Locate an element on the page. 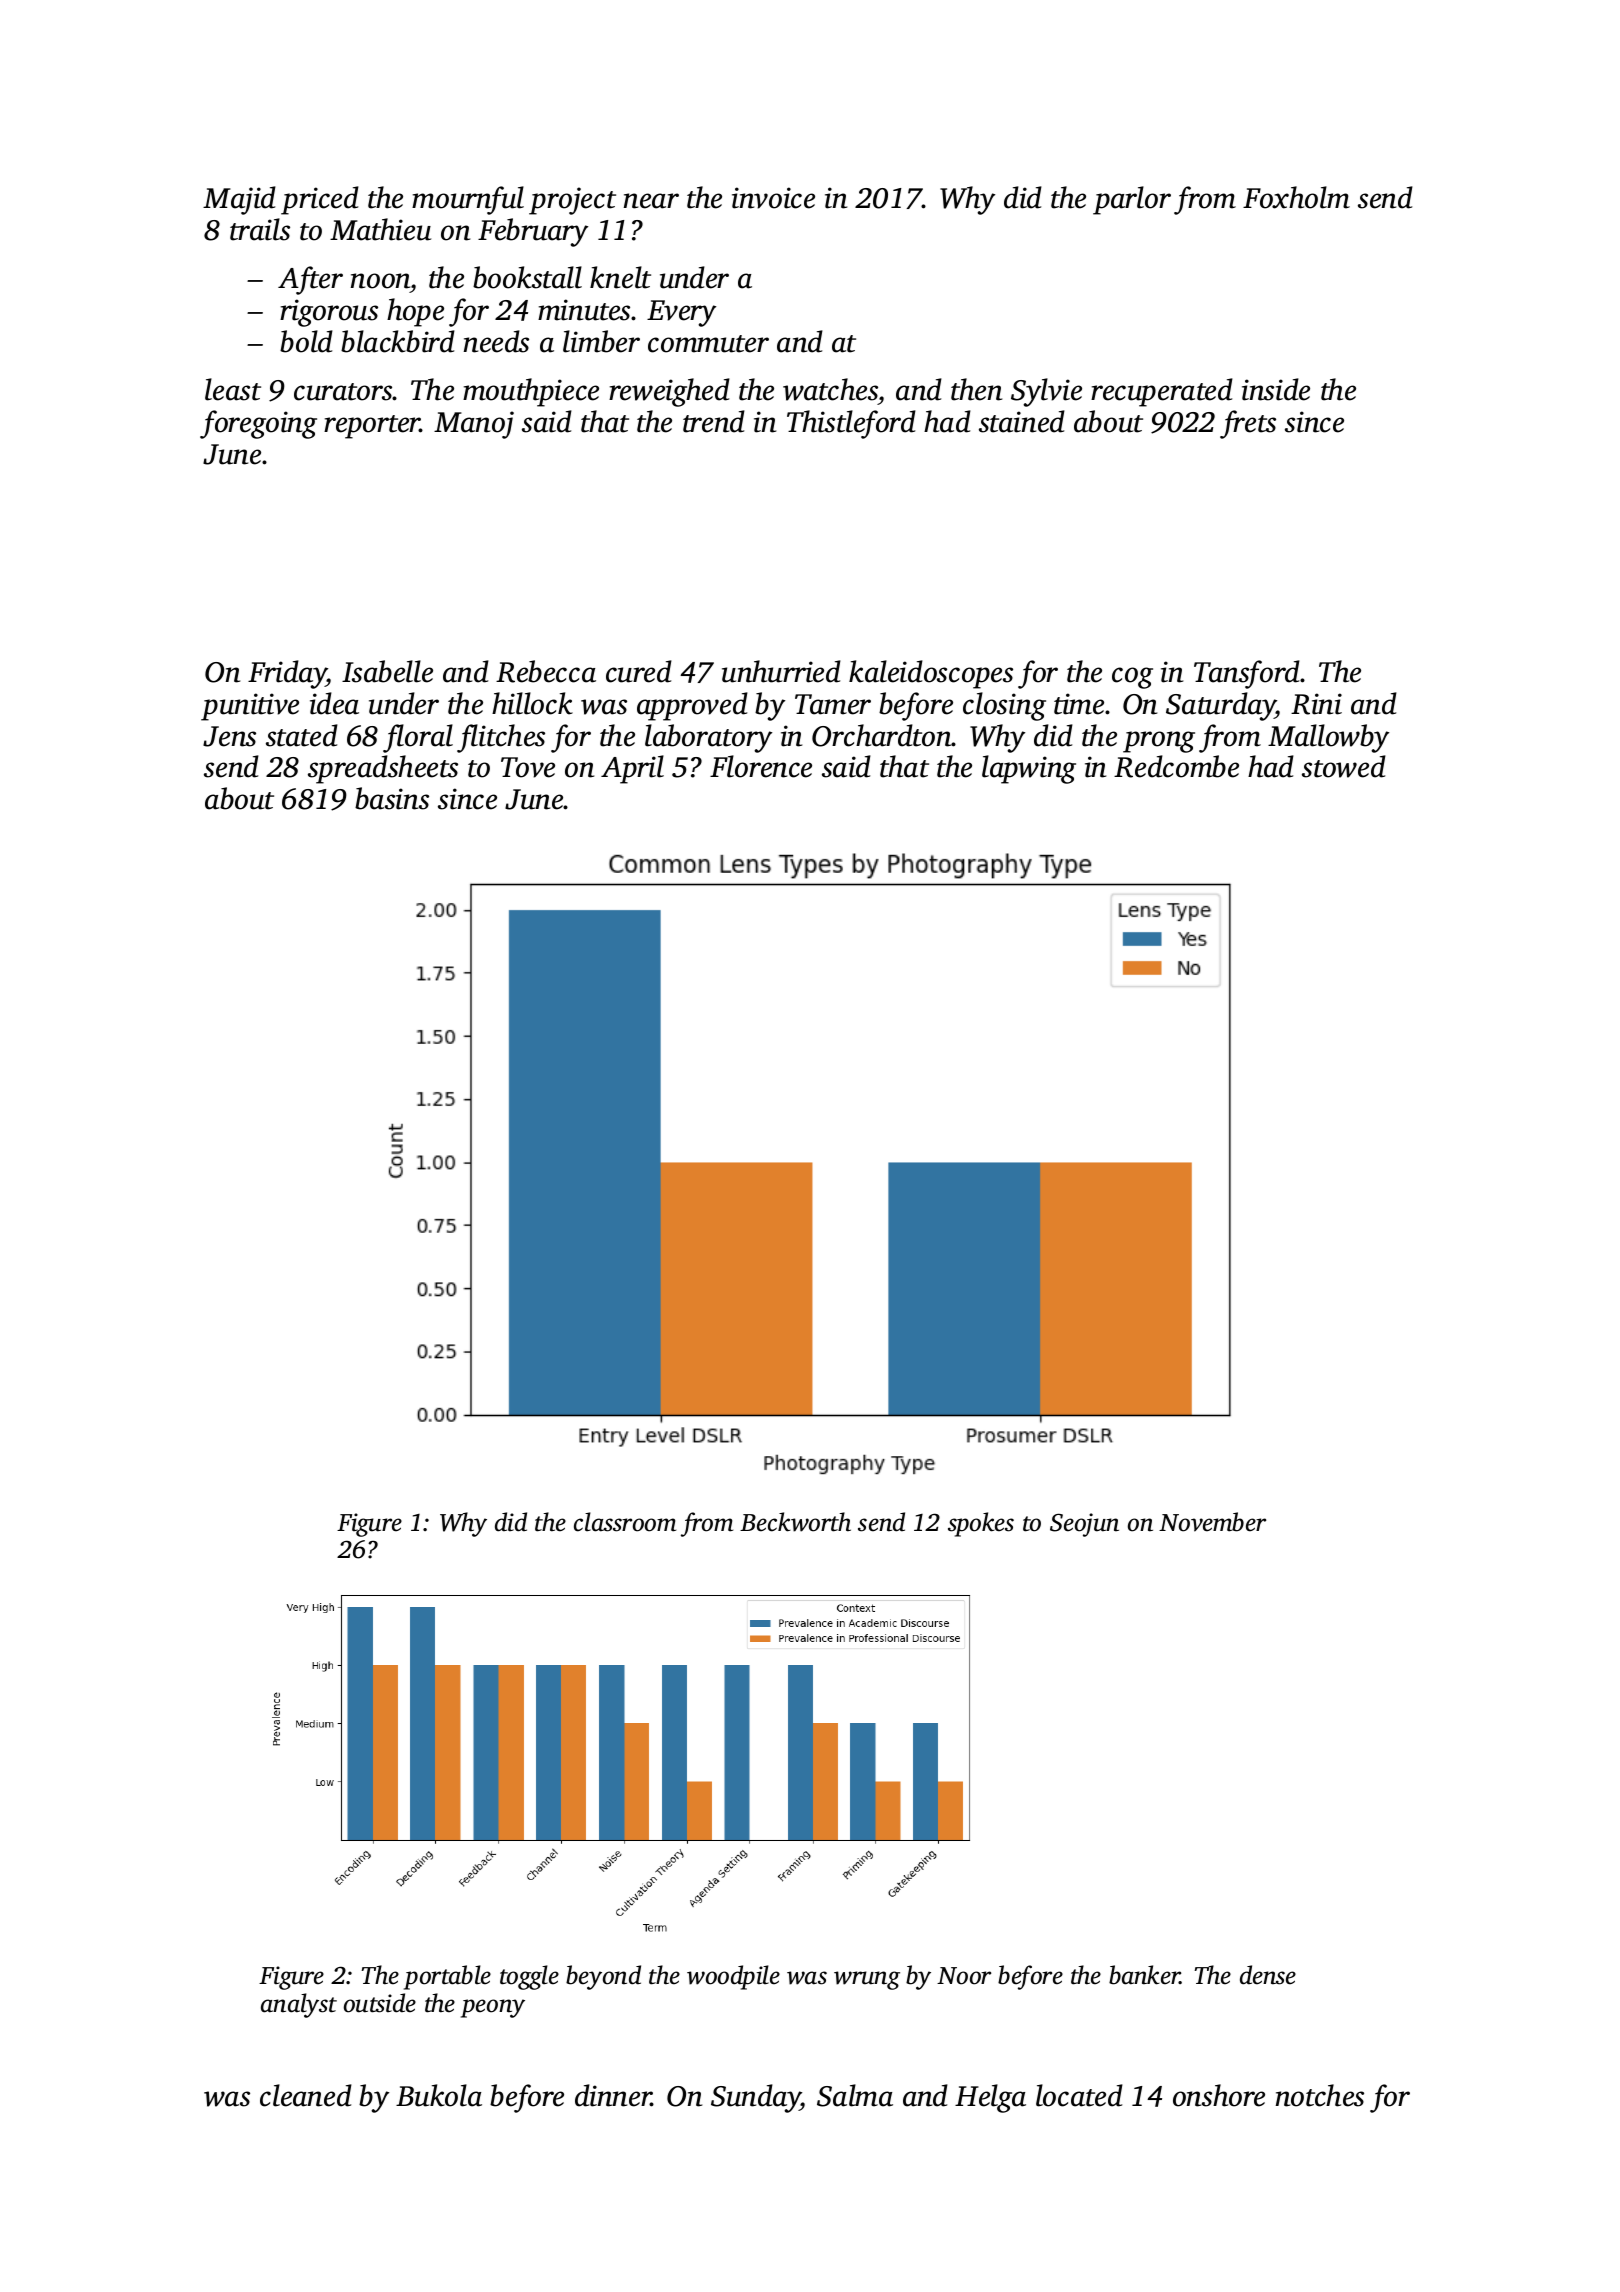  kaleidoscopes is located at coordinates (931, 674).
